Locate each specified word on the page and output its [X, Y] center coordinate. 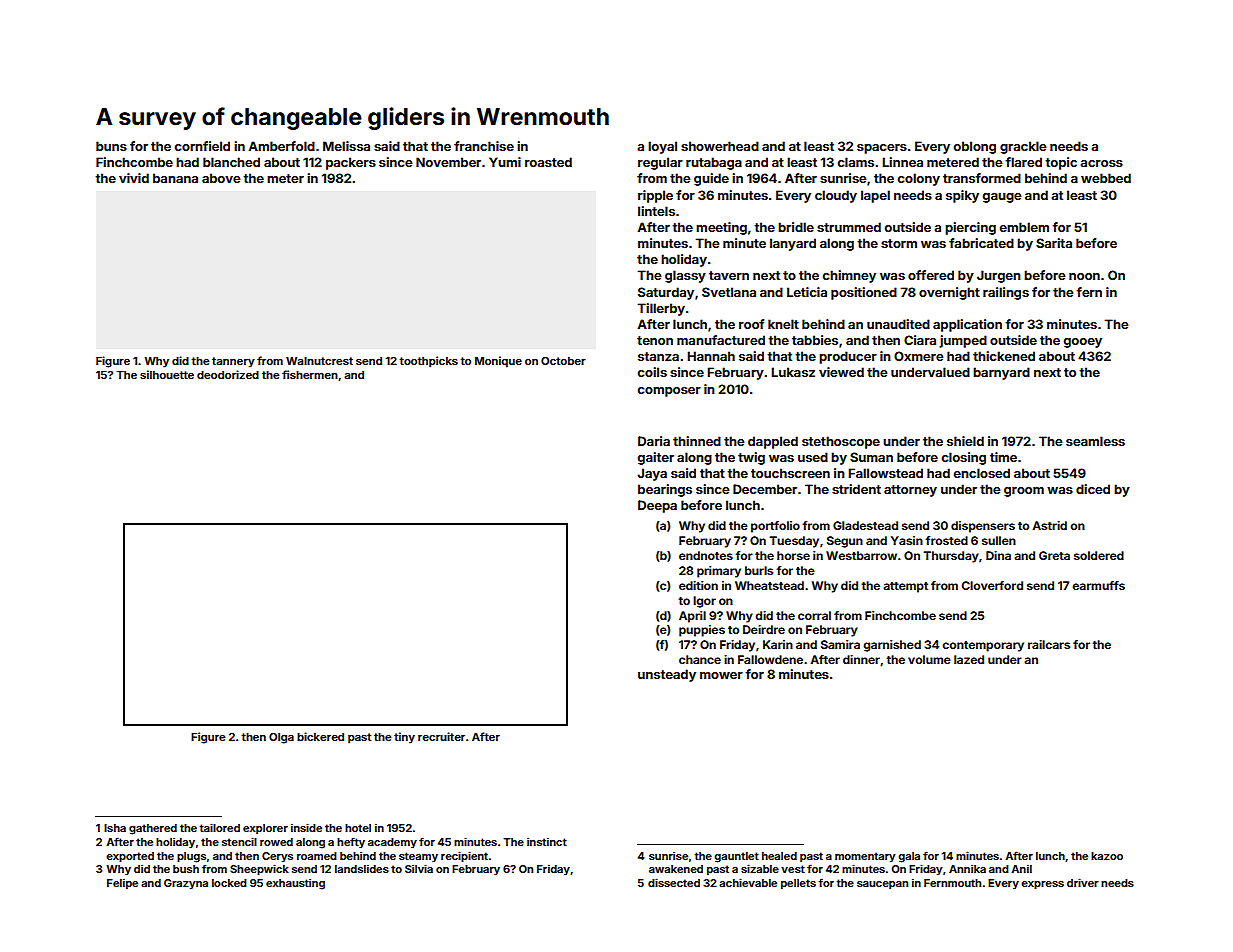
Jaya [652, 474]
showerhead [720, 146]
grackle [1023, 147]
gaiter [656, 458]
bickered [320, 736]
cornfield [202, 146]
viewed [841, 372]
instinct [547, 841]
